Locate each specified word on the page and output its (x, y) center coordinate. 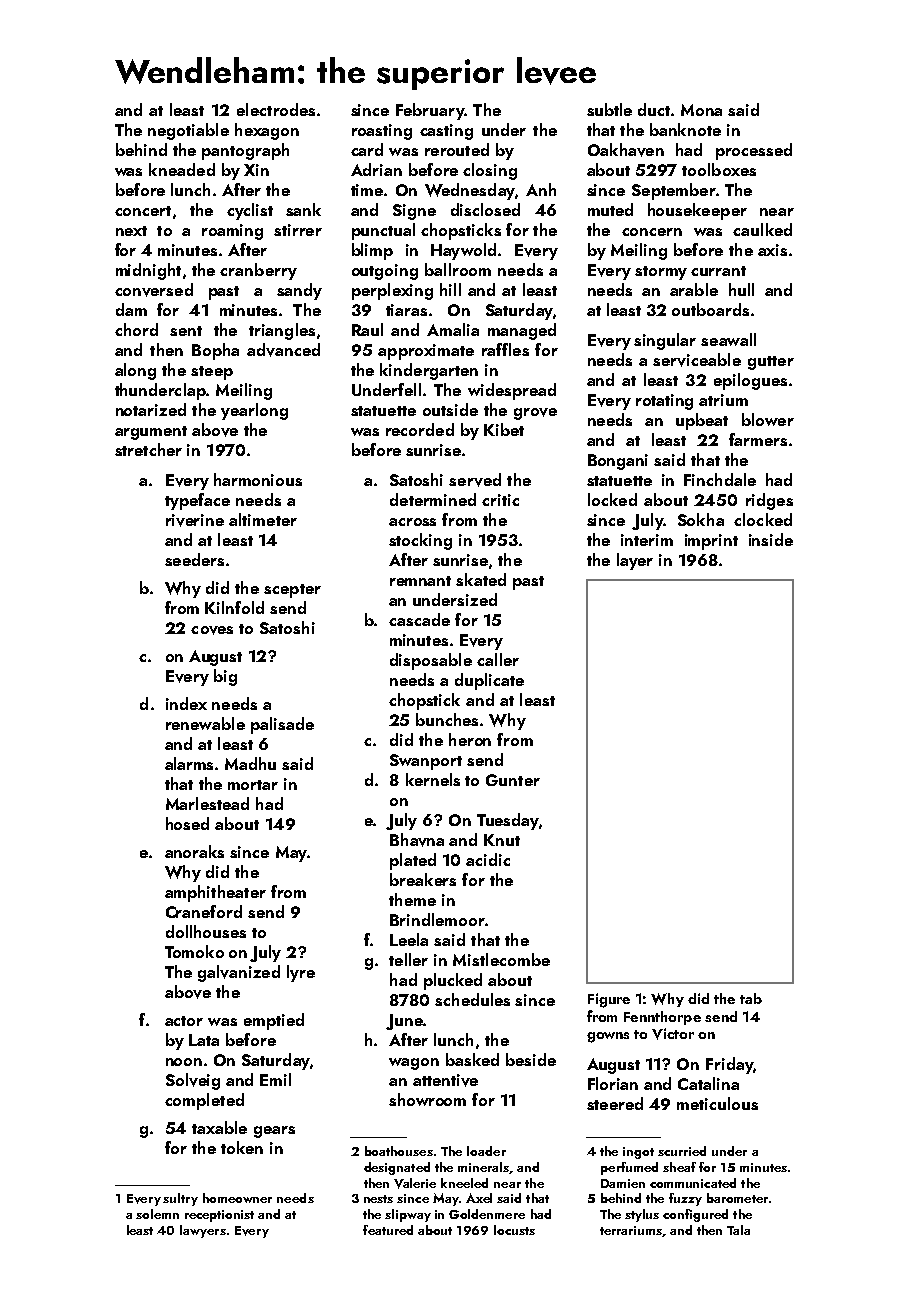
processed (754, 151)
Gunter (513, 780)
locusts (514, 1230)
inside (771, 539)
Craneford (204, 911)
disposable (431, 661)
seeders (194, 559)
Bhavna (417, 840)
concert (143, 211)
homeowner (237, 1198)
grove (535, 414)
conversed (154, 290)
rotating (664, 402)
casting (446, 132)
